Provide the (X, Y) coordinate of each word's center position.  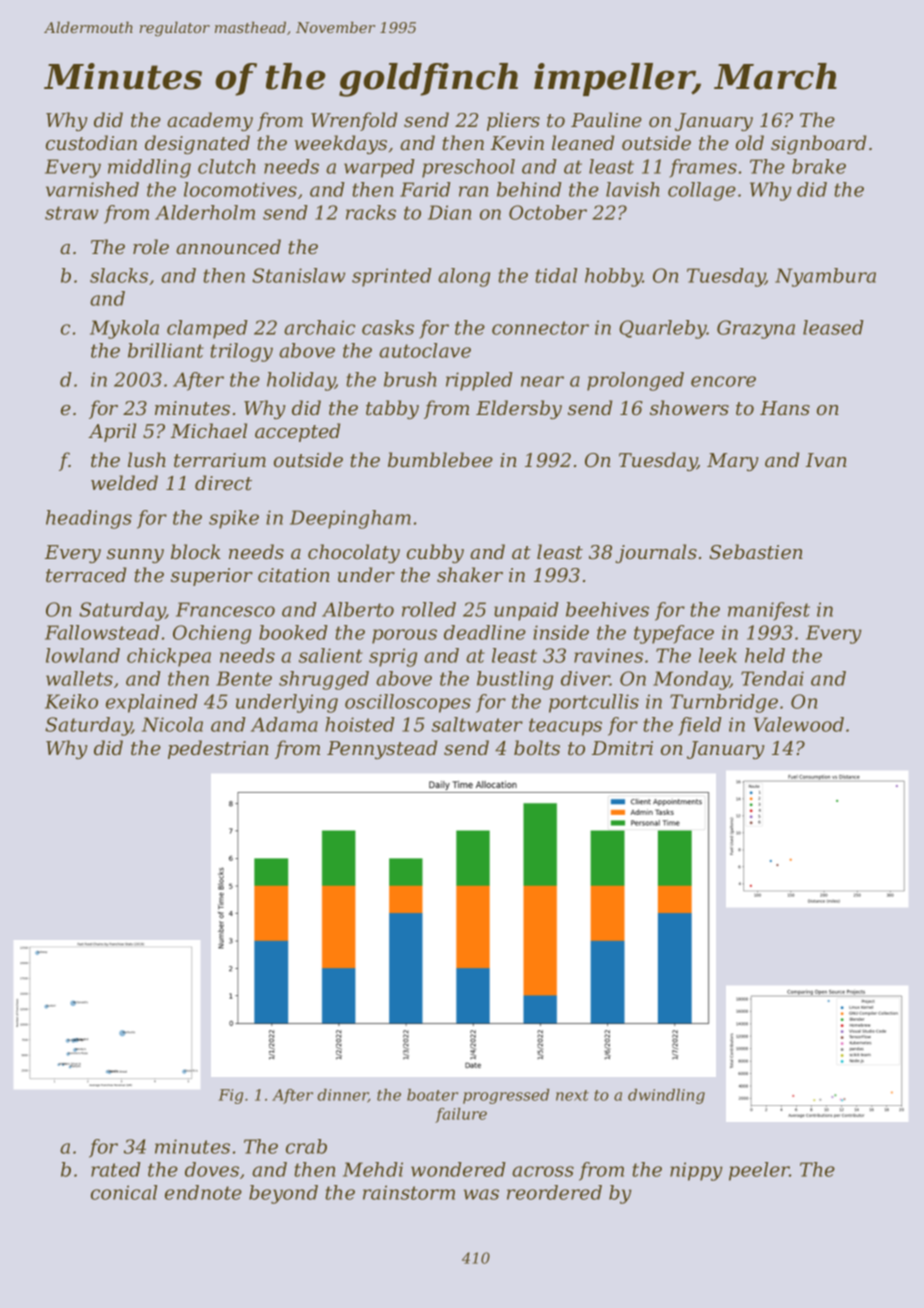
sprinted (392, 277)
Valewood (798, 724)
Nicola (172, 724)
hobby (614, 277)
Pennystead (382, 749)
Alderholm (205, 212)
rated (116, 1169)
